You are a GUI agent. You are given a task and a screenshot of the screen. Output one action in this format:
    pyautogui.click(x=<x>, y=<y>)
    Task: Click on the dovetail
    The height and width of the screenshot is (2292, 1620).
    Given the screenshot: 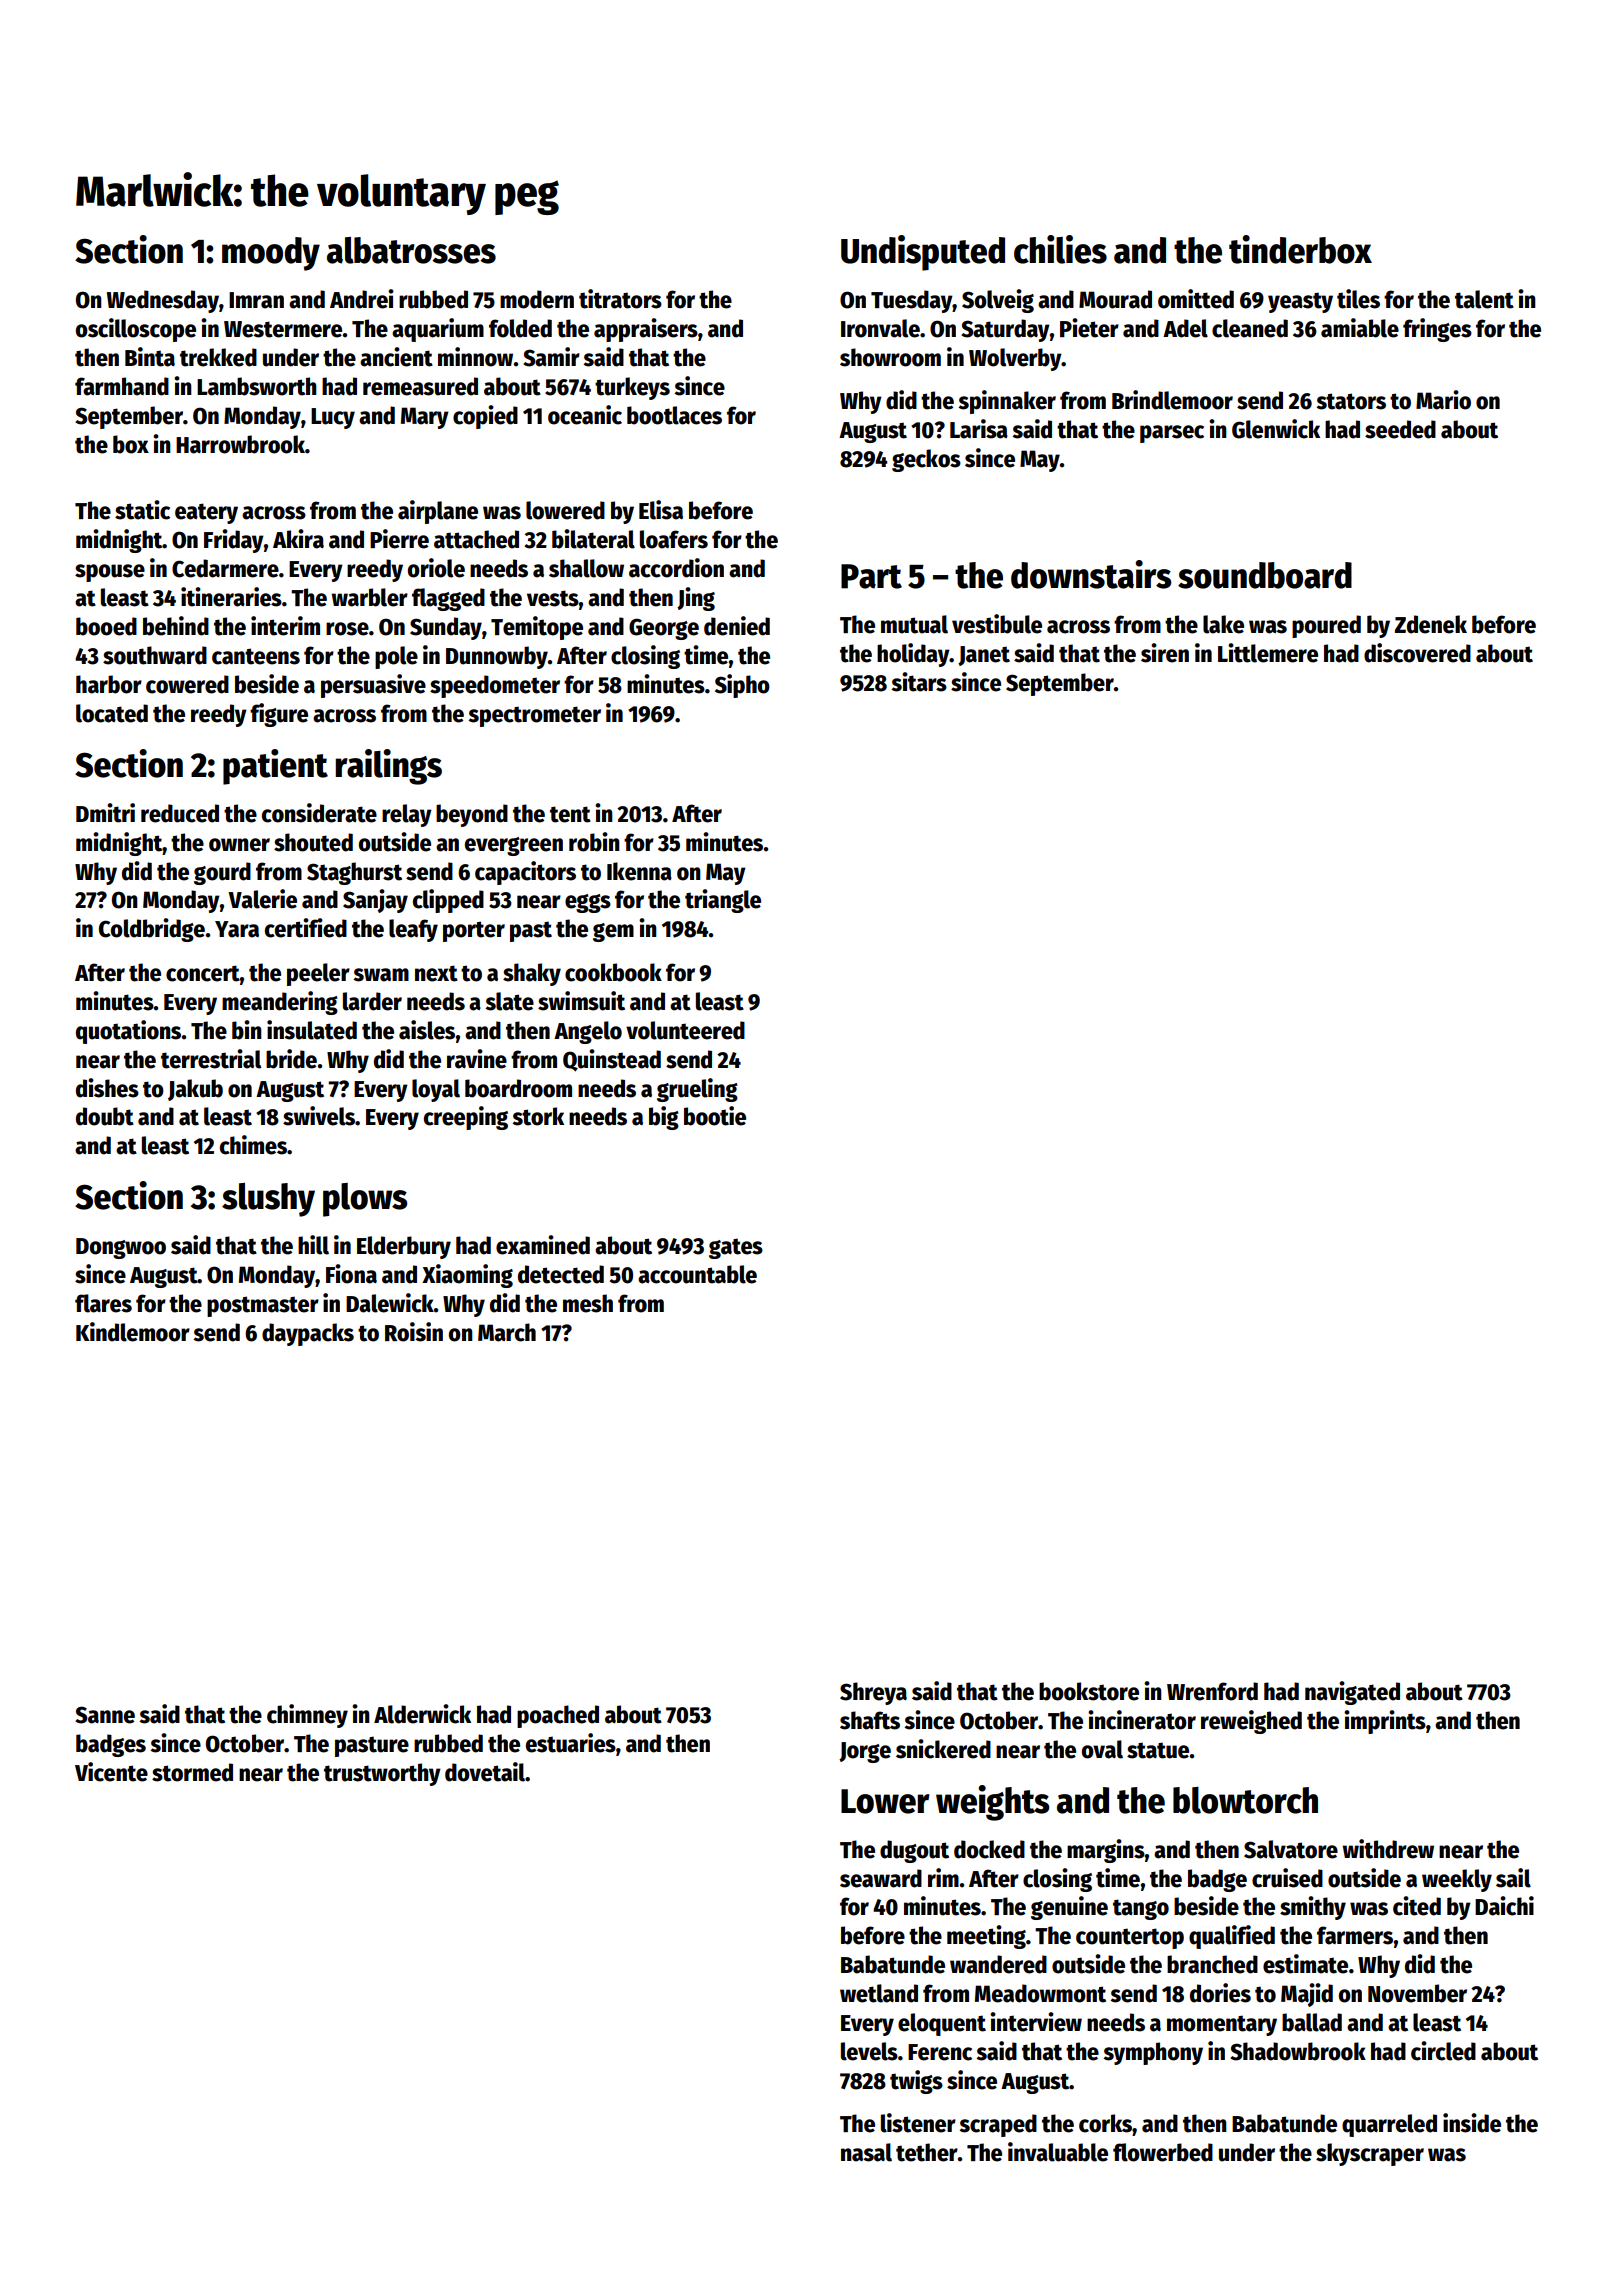 What is the action you would take?
    pyautogui.click(x=485, y=1772)
